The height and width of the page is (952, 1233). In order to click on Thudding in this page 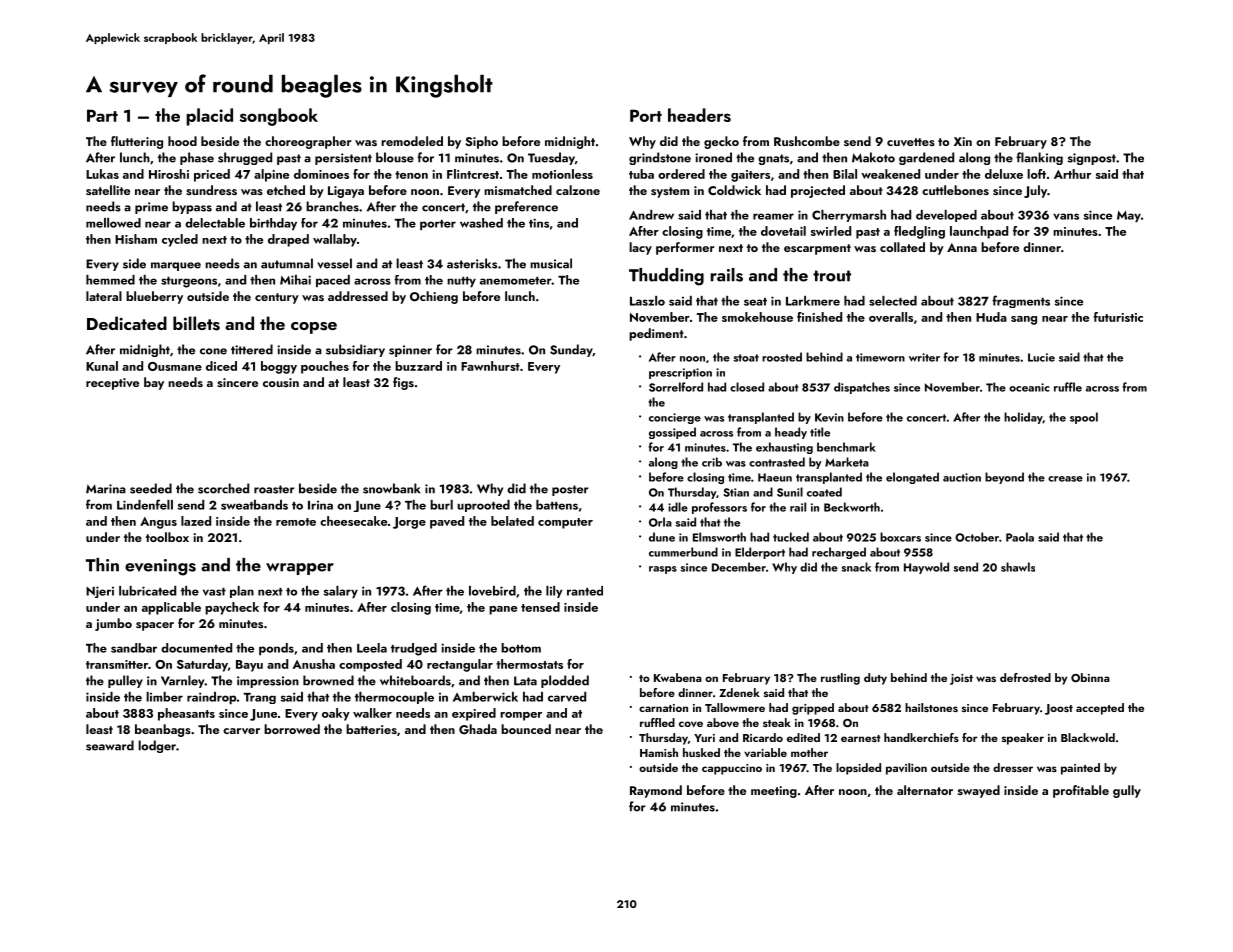, I will do `click(666, 277)`.
